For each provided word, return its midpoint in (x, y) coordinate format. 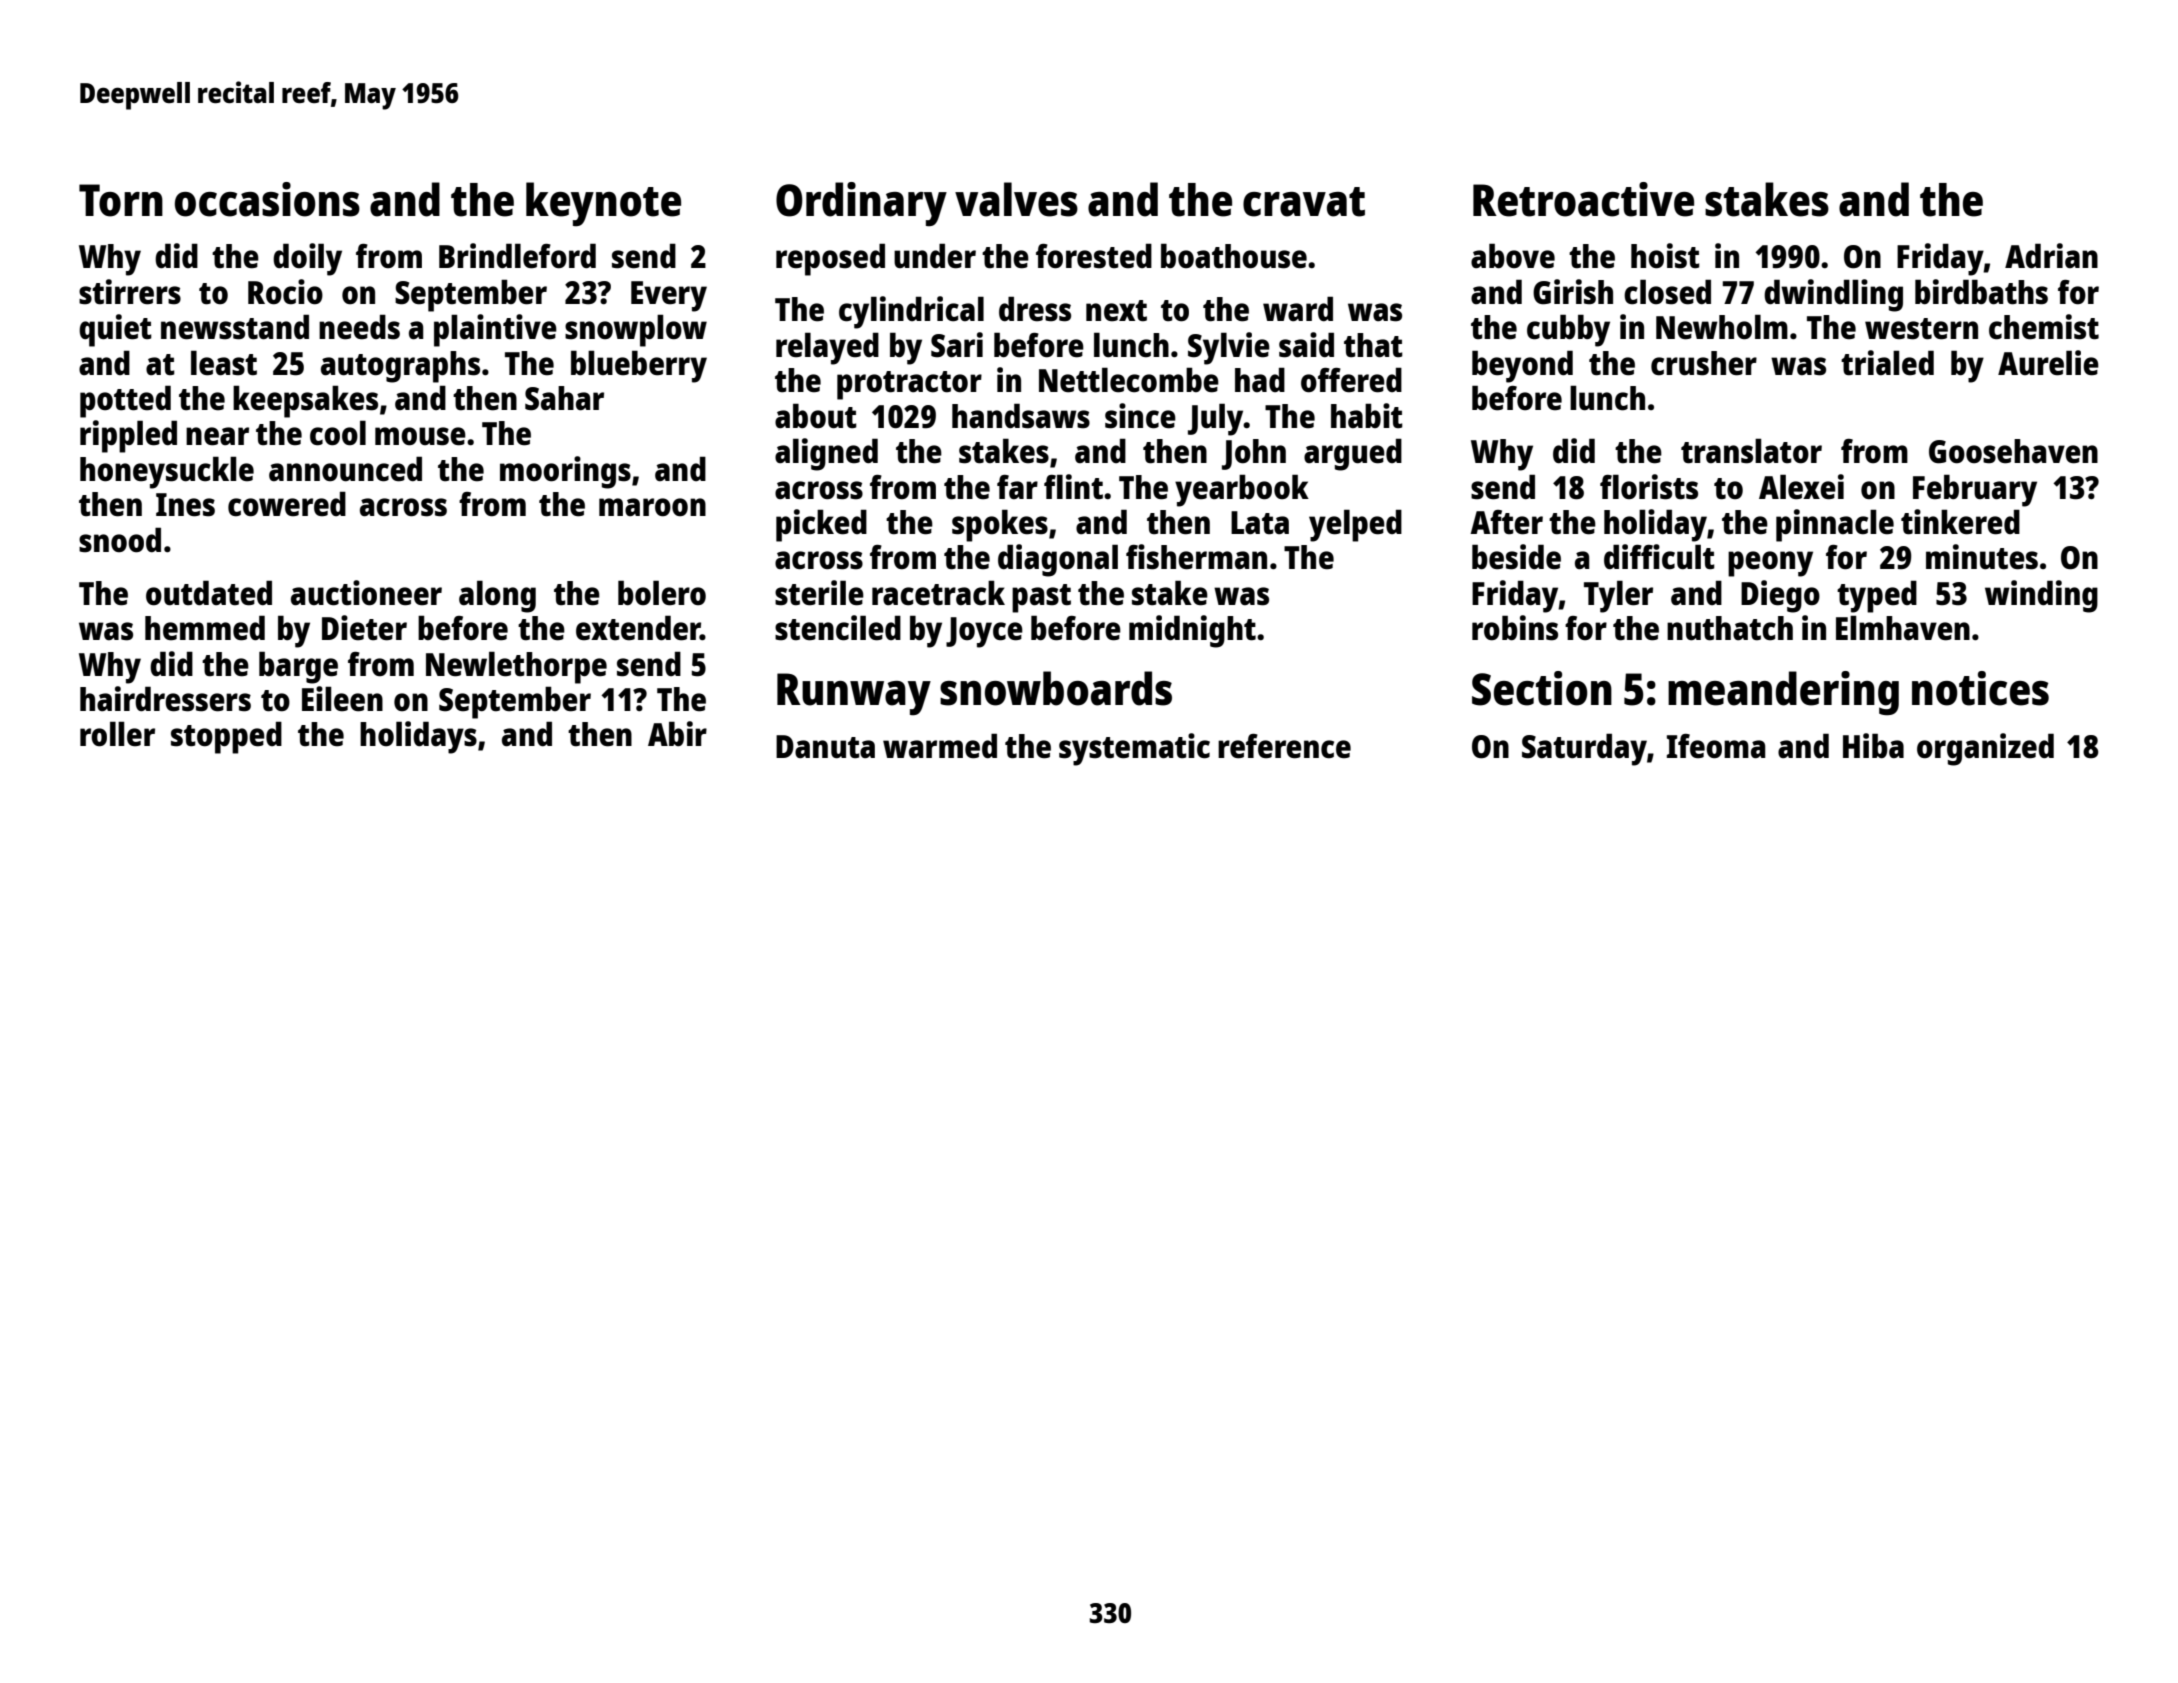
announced (345, 469)
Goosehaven (2013, 451)
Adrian (2051, 256)
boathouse (1234, 256)
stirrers (130, 292)
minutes (1982, 557)
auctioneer (366, 593)
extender (638, 628)
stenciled (838, 628)
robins (1515, 628)
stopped (226, 737)
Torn (121, 200)
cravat (1304, 202)
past (1041, 598)
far (1017, 487)
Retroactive (1583, 199)
